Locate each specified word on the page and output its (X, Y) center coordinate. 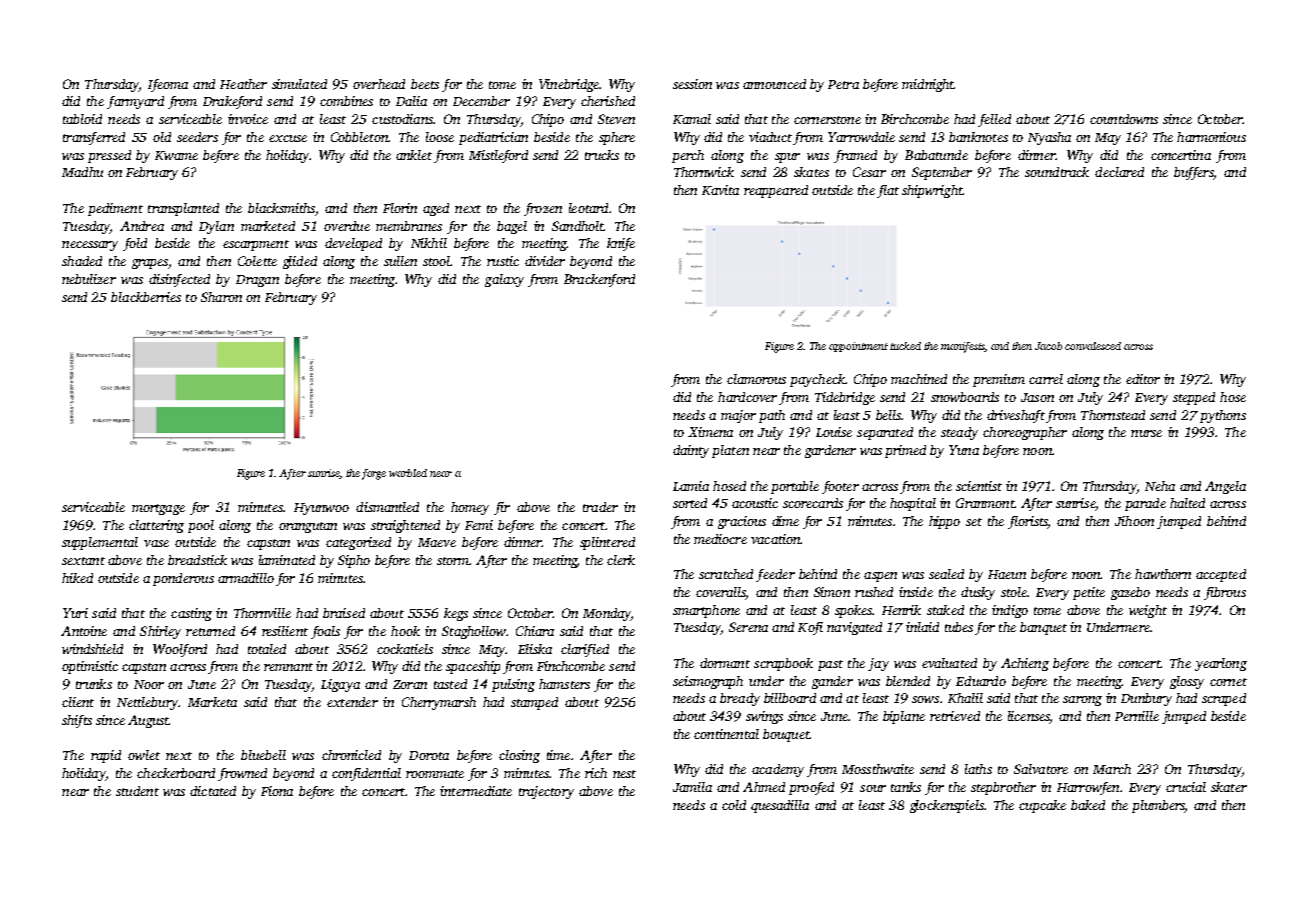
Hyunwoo (321, 509)
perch (688, 156)
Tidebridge (845, 398)
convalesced (1093, 346)
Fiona (277, 791)
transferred (94, 138)
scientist (979, 486)
